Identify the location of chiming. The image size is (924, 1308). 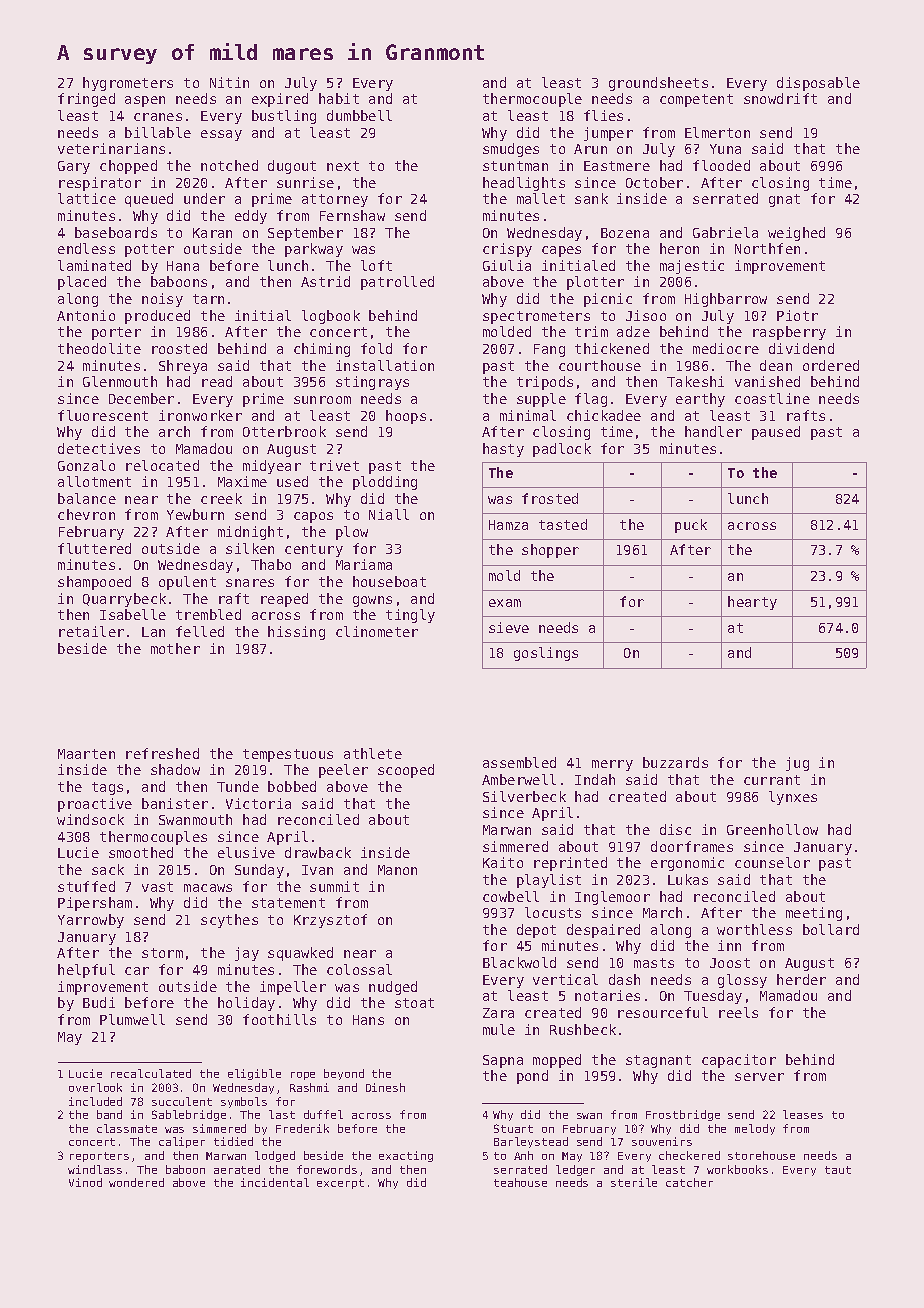
(322, 350).
